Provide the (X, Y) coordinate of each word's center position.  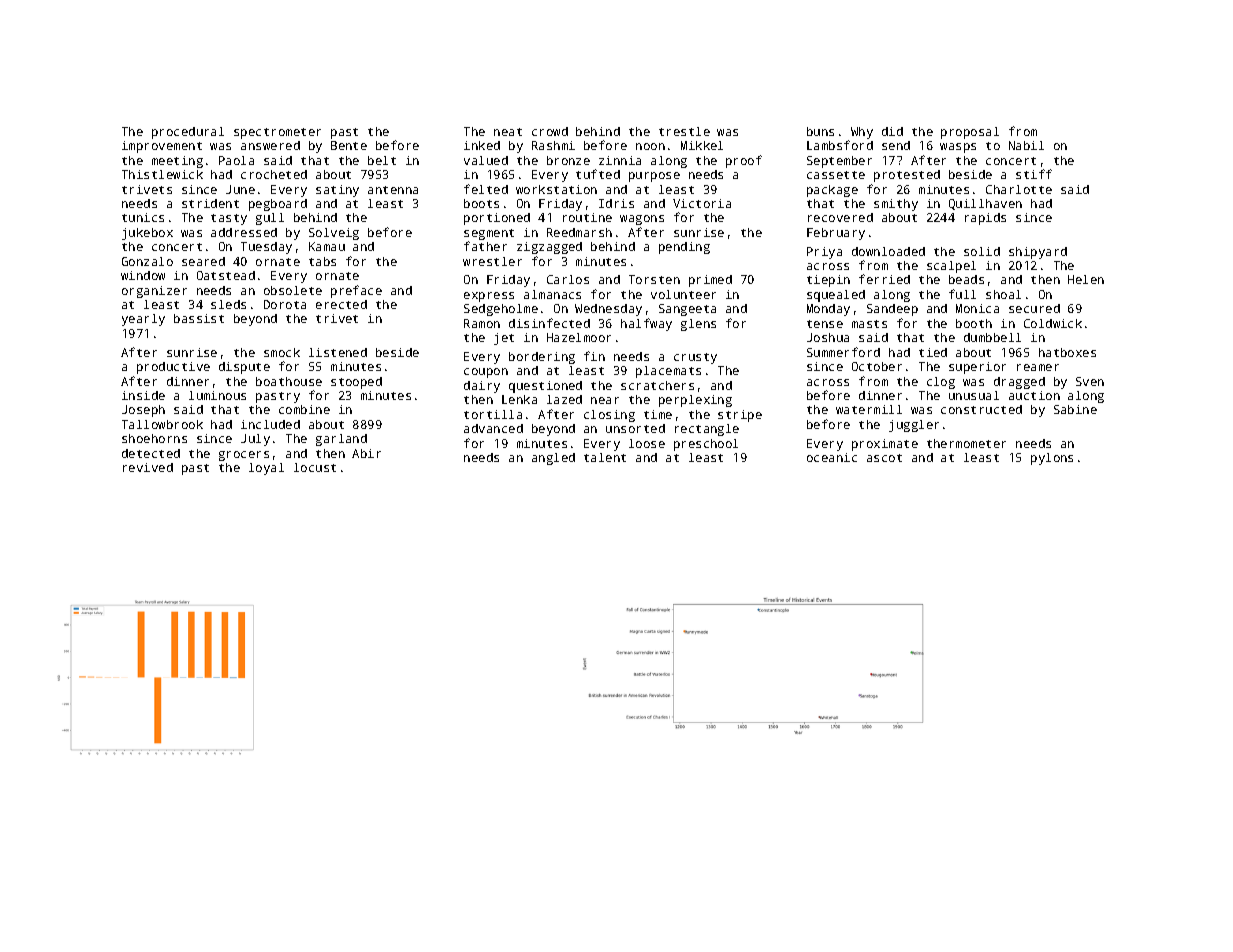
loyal (266, 469)
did (892, 131)
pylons (1052, 459)
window (143, 275)
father (485, 246)
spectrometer (277, 133)
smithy (896, 205)
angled (553, 459)
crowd (550, 131)
